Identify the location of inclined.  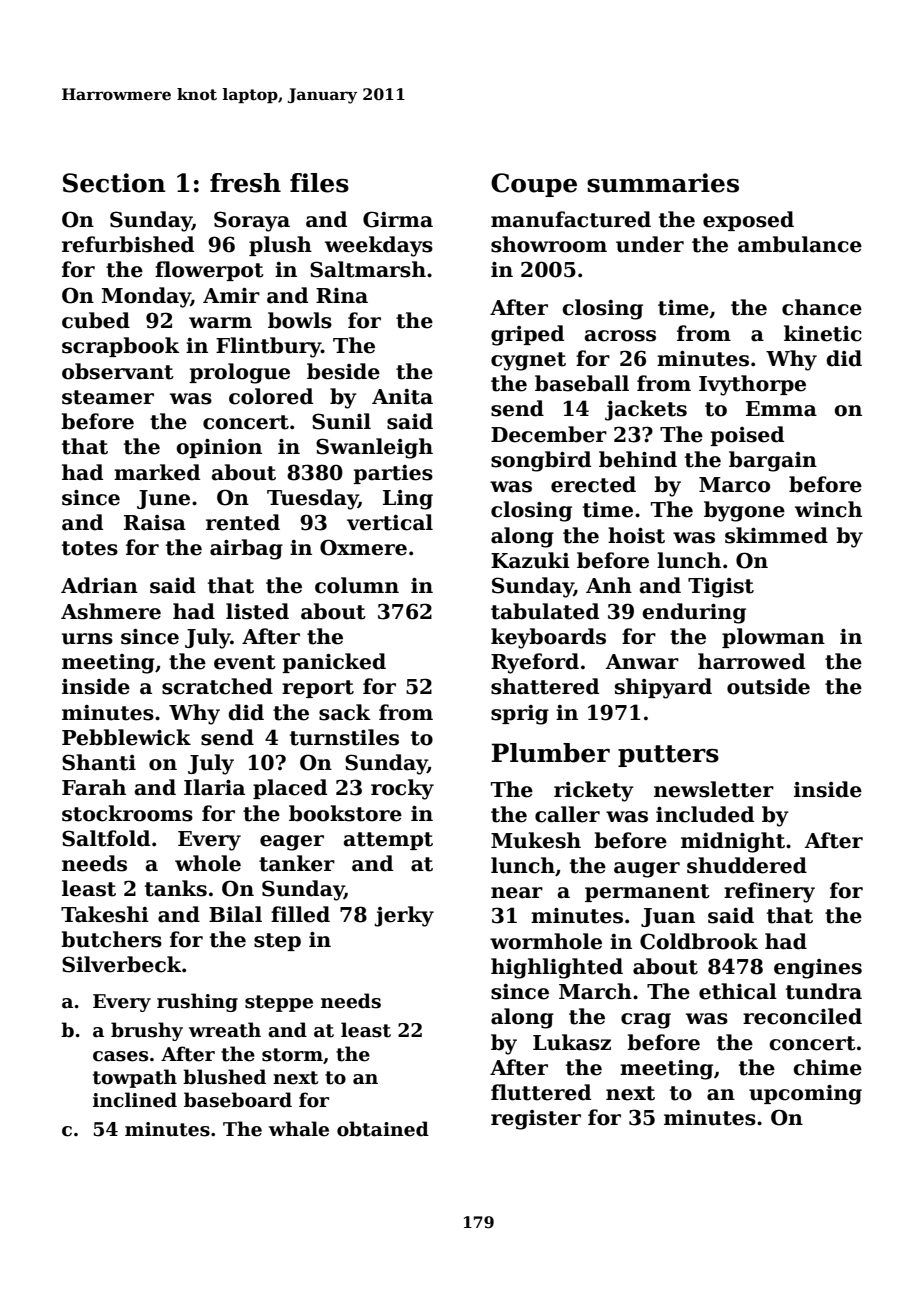
(135, 1100).
